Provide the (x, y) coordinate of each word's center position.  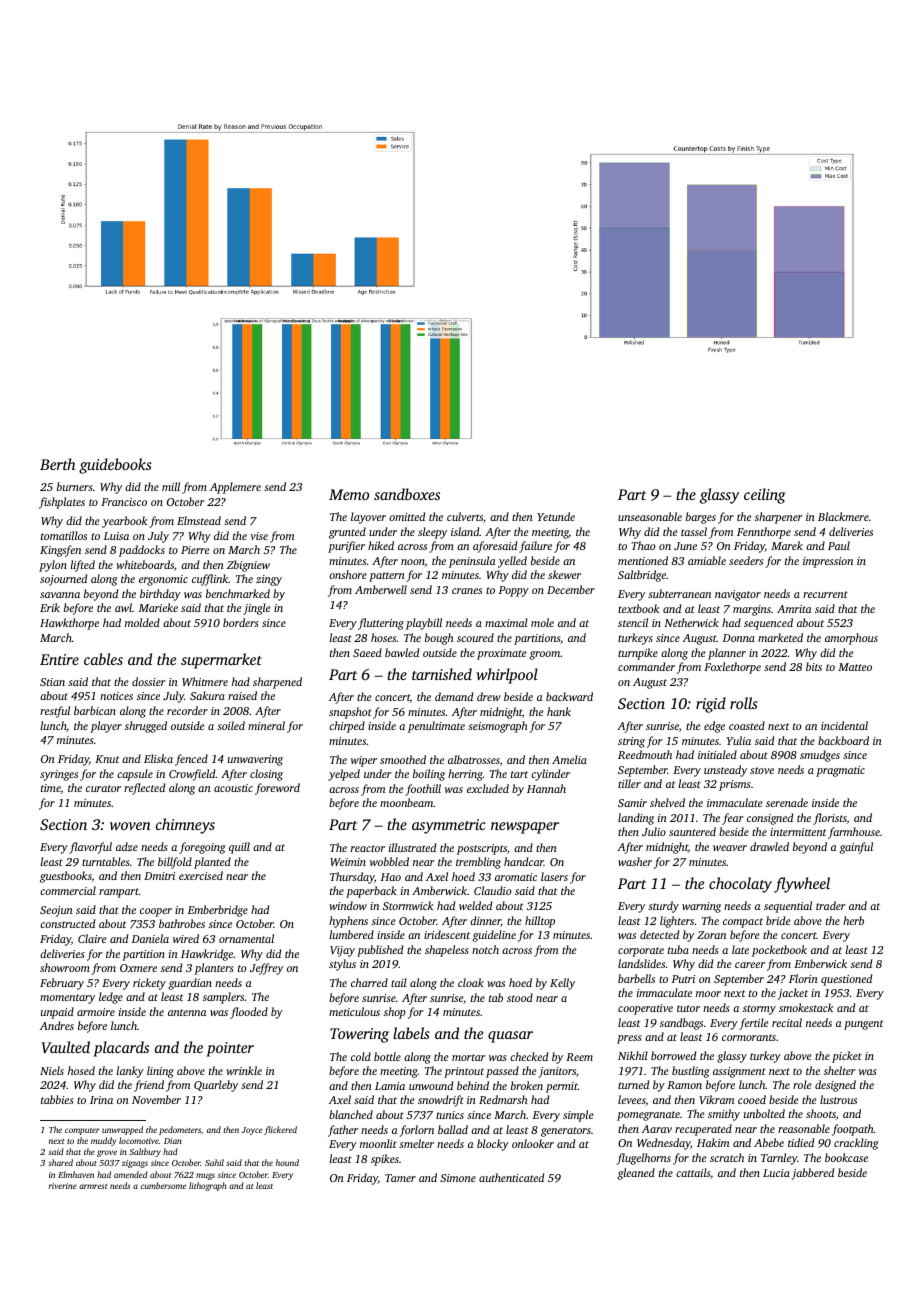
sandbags (681, 1024)
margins (752, 610)
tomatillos (64, 535)
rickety (149, 984)
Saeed (367, 652)
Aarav (657, 1129)
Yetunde (556, 516)
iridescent (447, 934)
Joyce (252, 1131)
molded (142, 622)
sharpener (779, 518)
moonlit (378, 1143)
